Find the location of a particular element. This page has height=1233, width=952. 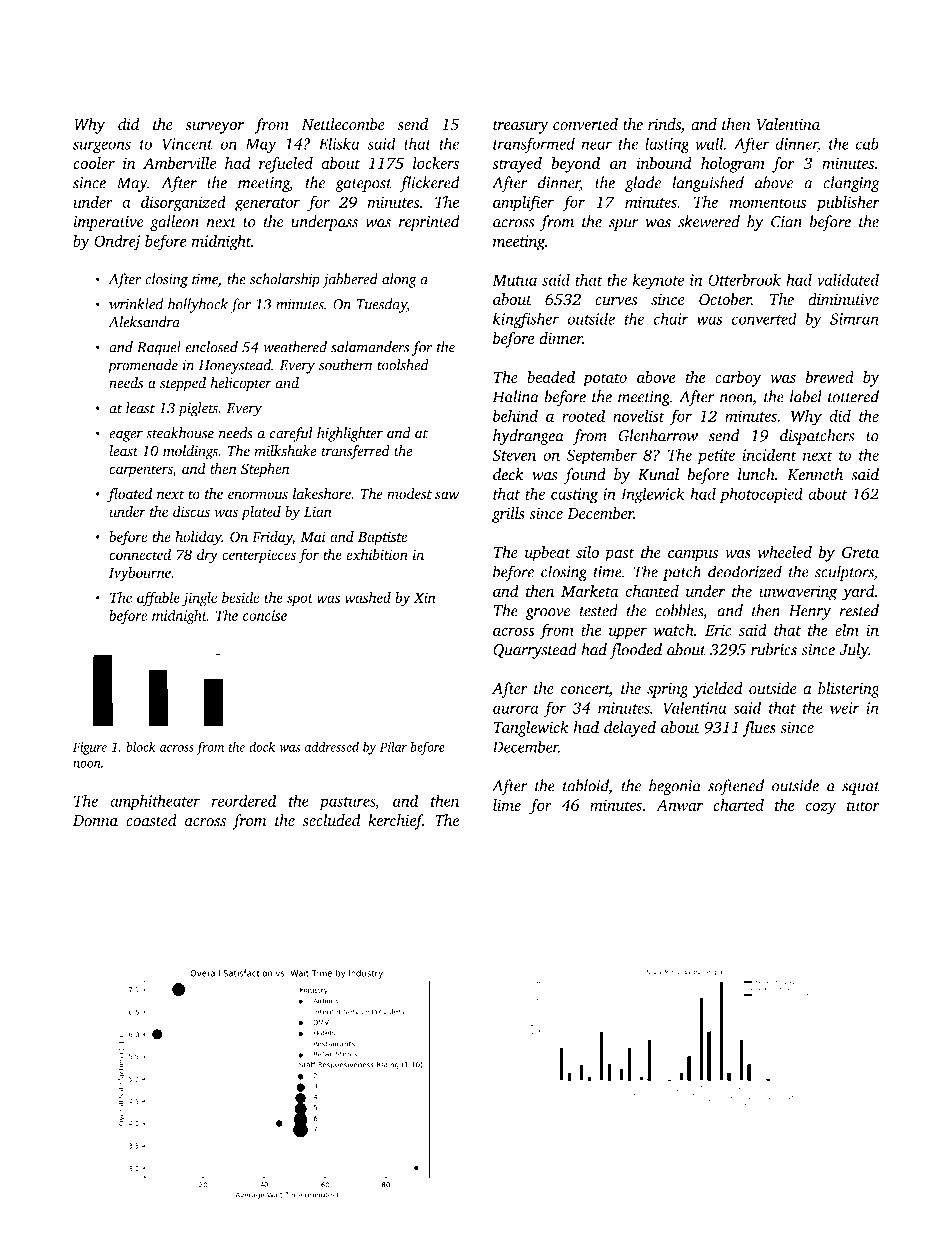

surgeons is located at coordinates (102, 147).
